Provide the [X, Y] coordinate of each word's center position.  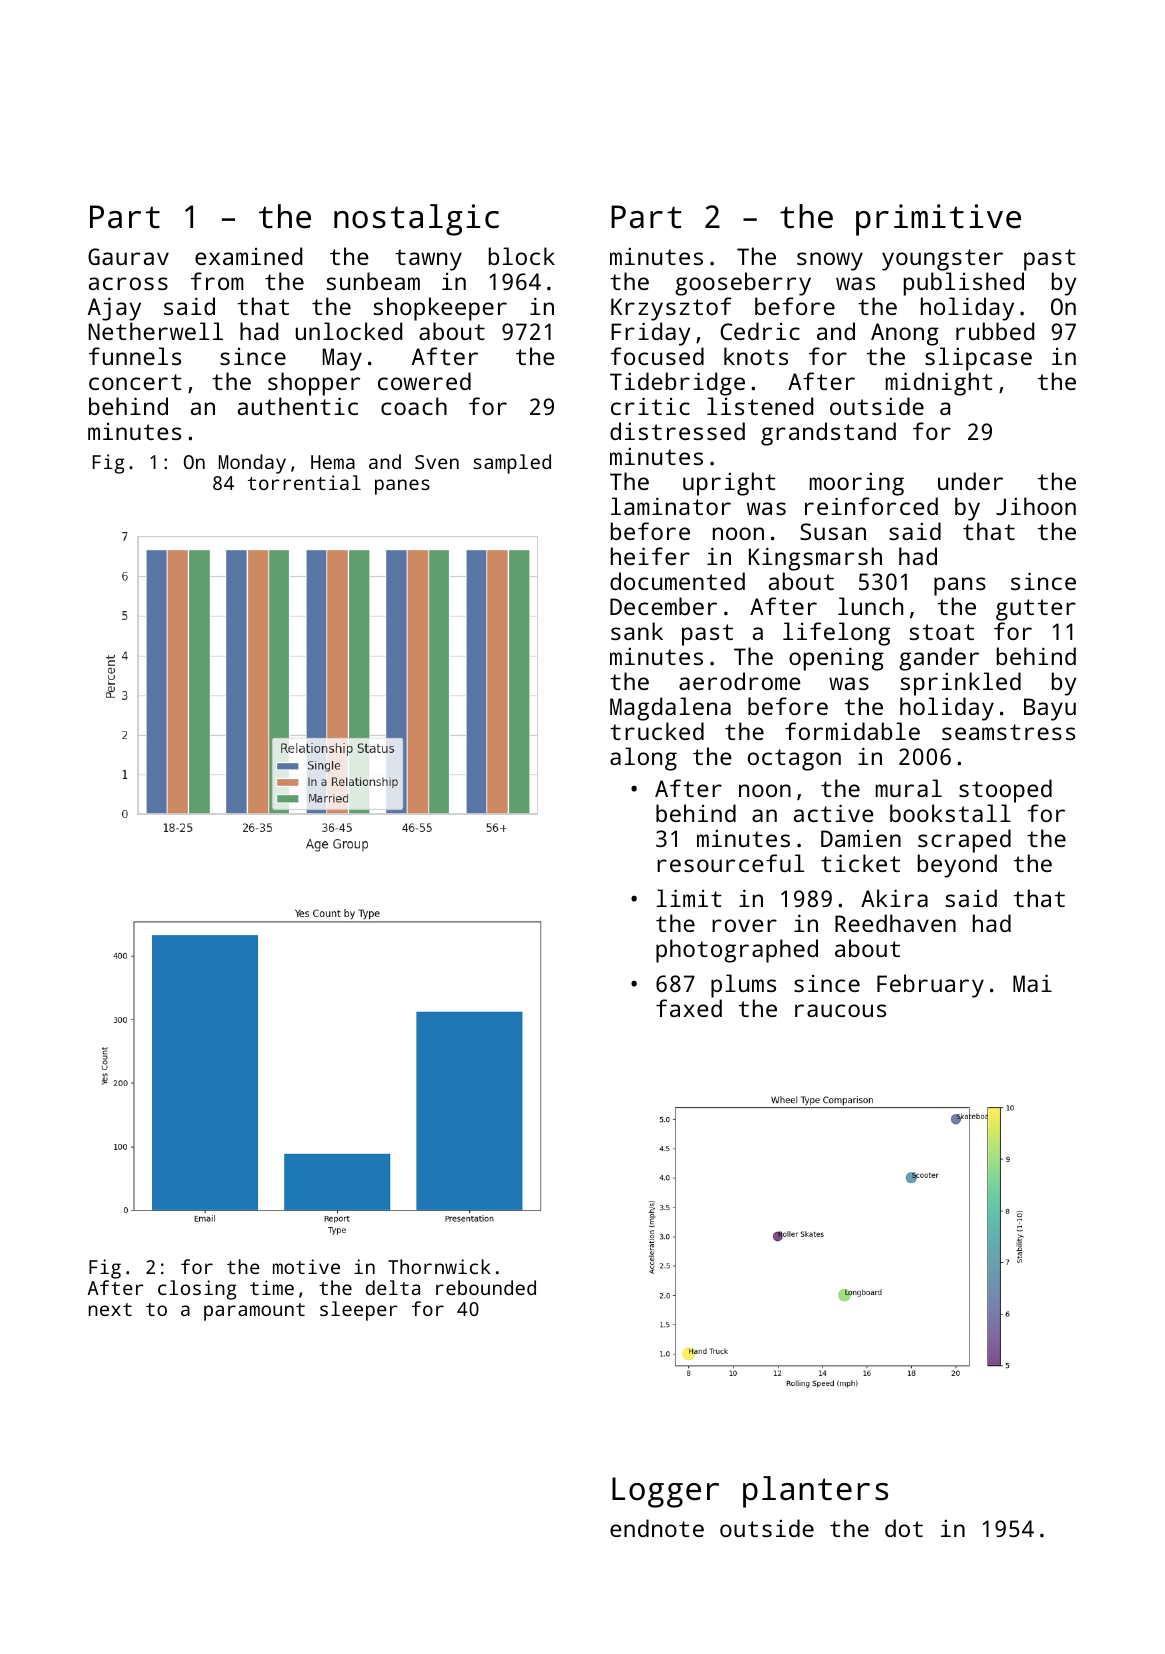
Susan [833, 531]
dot [904, 1528]
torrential [304, 482]
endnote [657, 1528]
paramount [254, 1312]
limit [689, 898]
